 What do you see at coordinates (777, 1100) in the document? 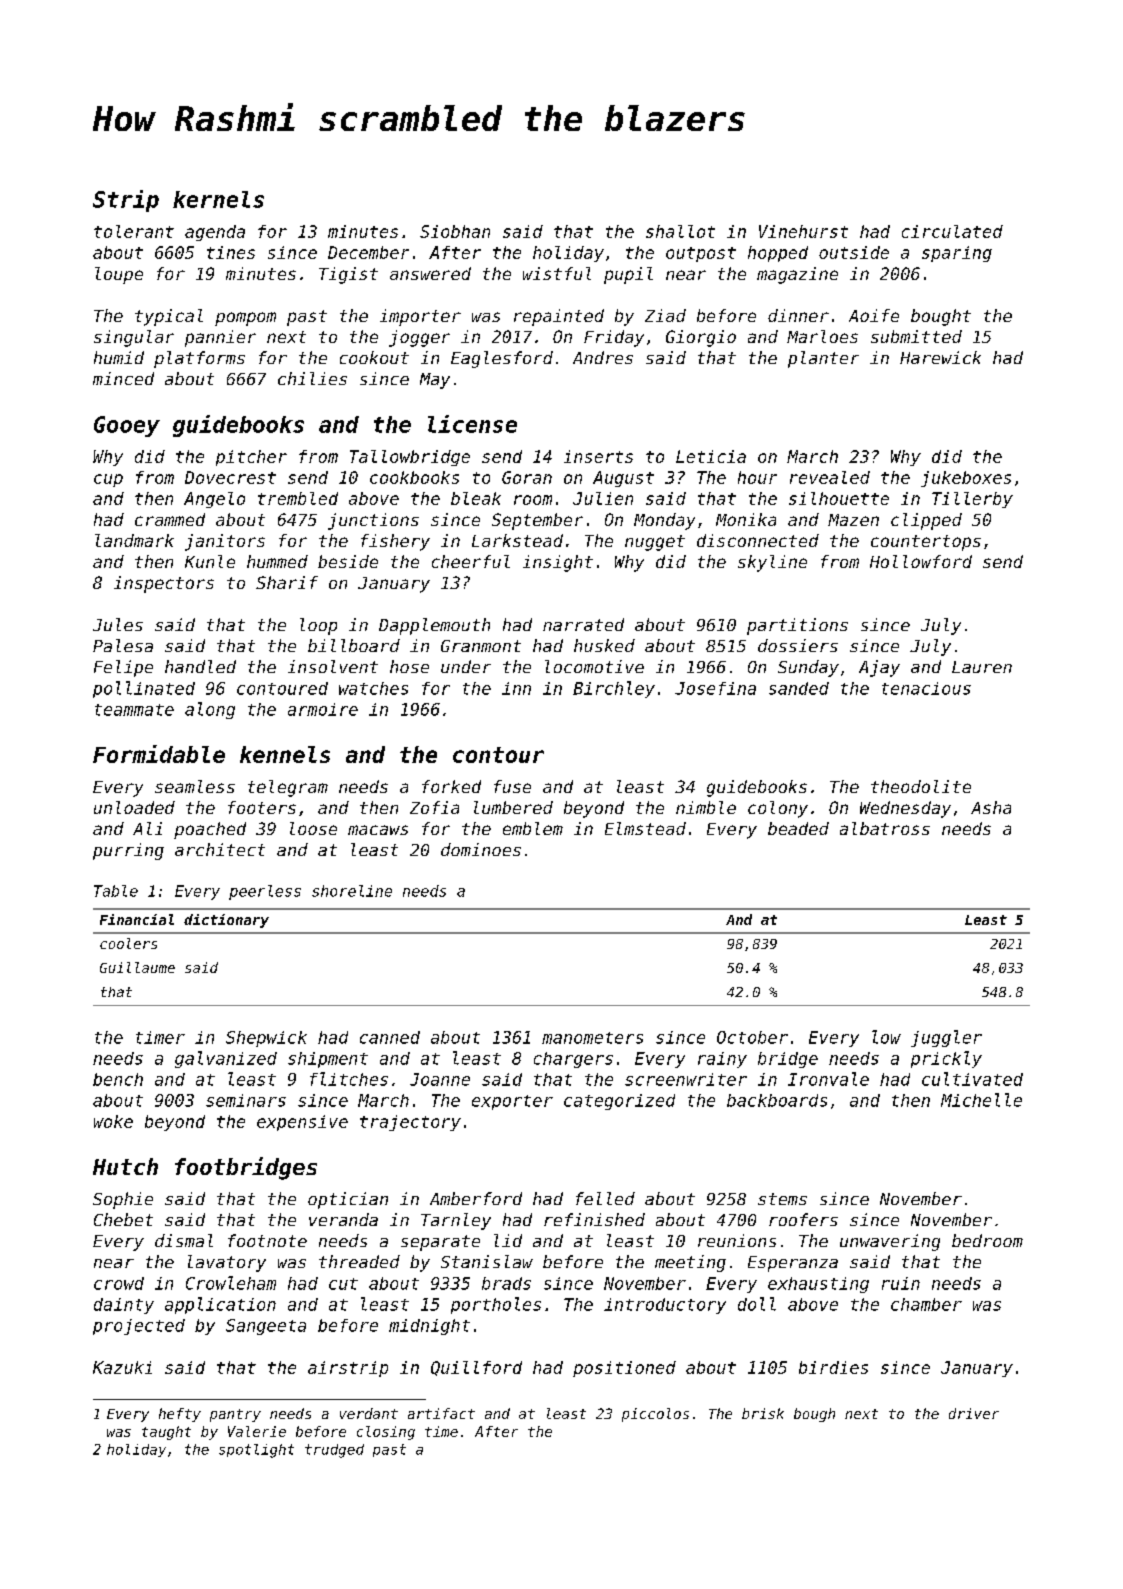
I see `backboards` at bounding box center [777, 1100].
